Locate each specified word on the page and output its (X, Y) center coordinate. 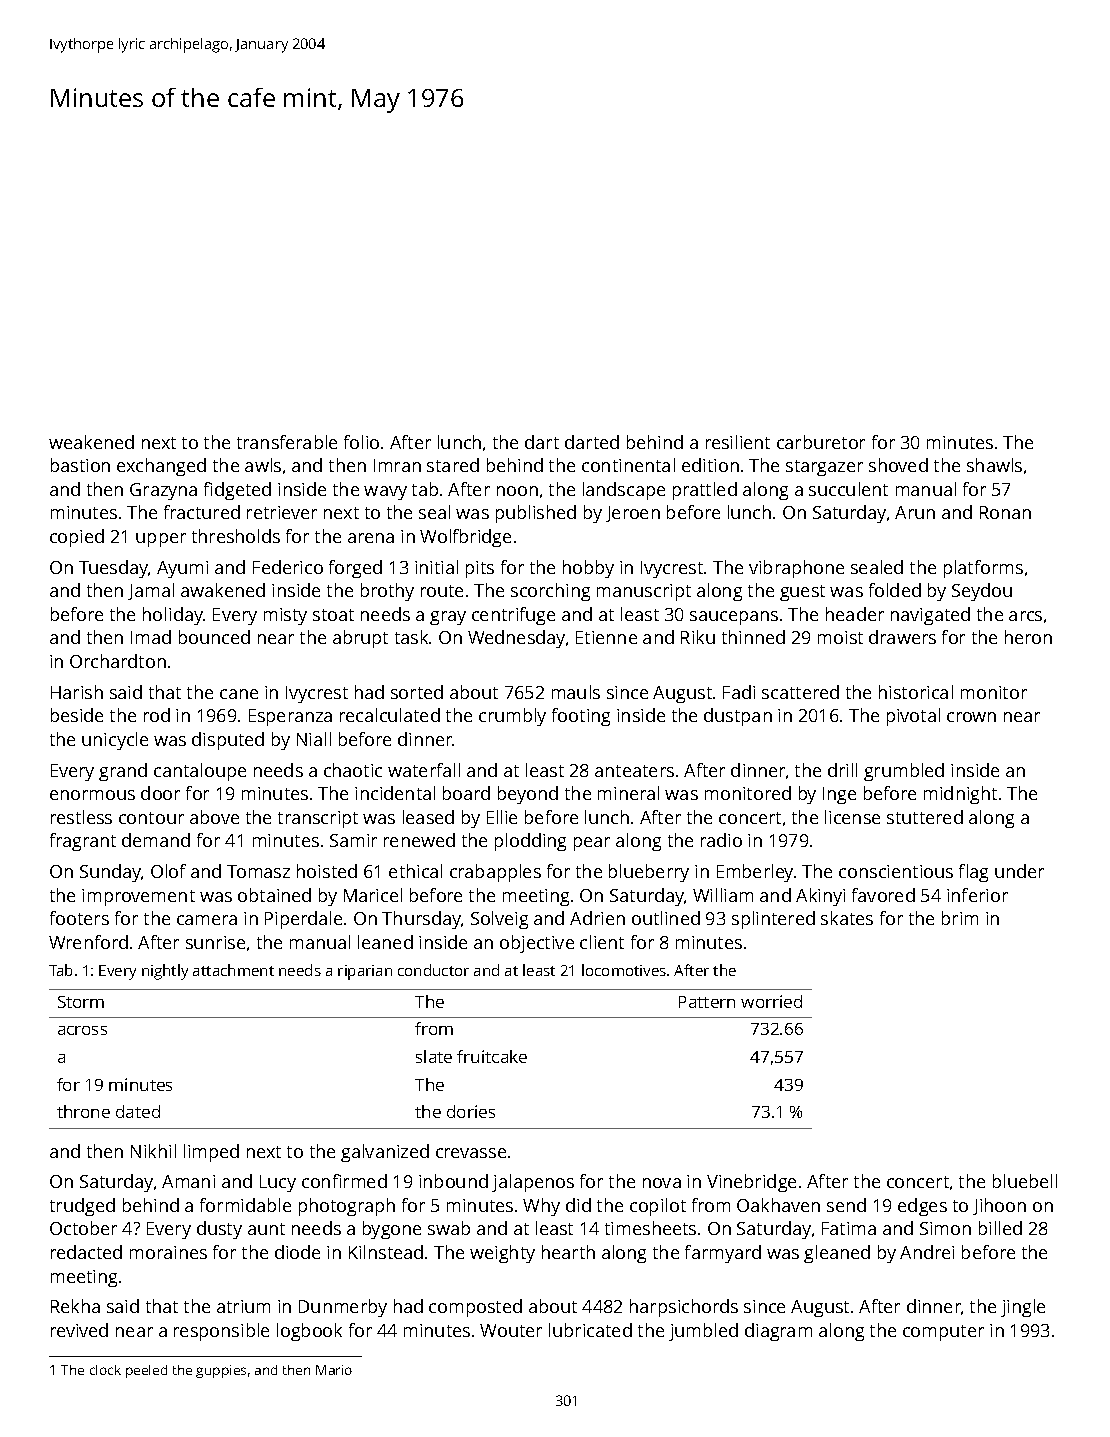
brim (960, 918)
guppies (221, 1371)
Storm (81, 1002)
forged (355, 569)
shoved (898, 465)
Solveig (499, 920)
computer (943, 1333)
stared (453, 465)
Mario (334, 1370)
